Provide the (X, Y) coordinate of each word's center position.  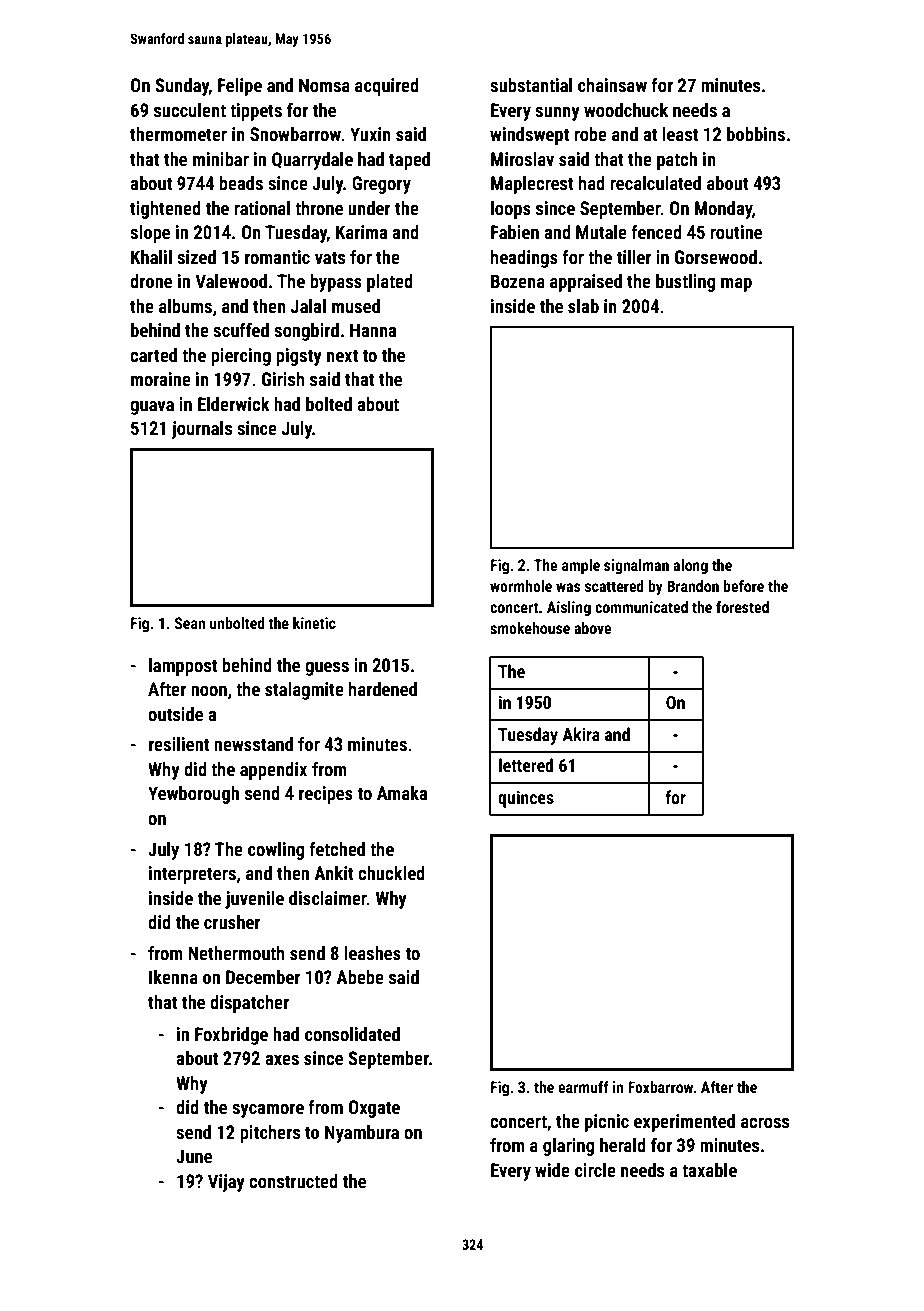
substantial (531, 85)
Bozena (518, 281)
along (690, 566)
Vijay (226, 1183)
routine (736, 232)
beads (241, 183)
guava (152, 408)
